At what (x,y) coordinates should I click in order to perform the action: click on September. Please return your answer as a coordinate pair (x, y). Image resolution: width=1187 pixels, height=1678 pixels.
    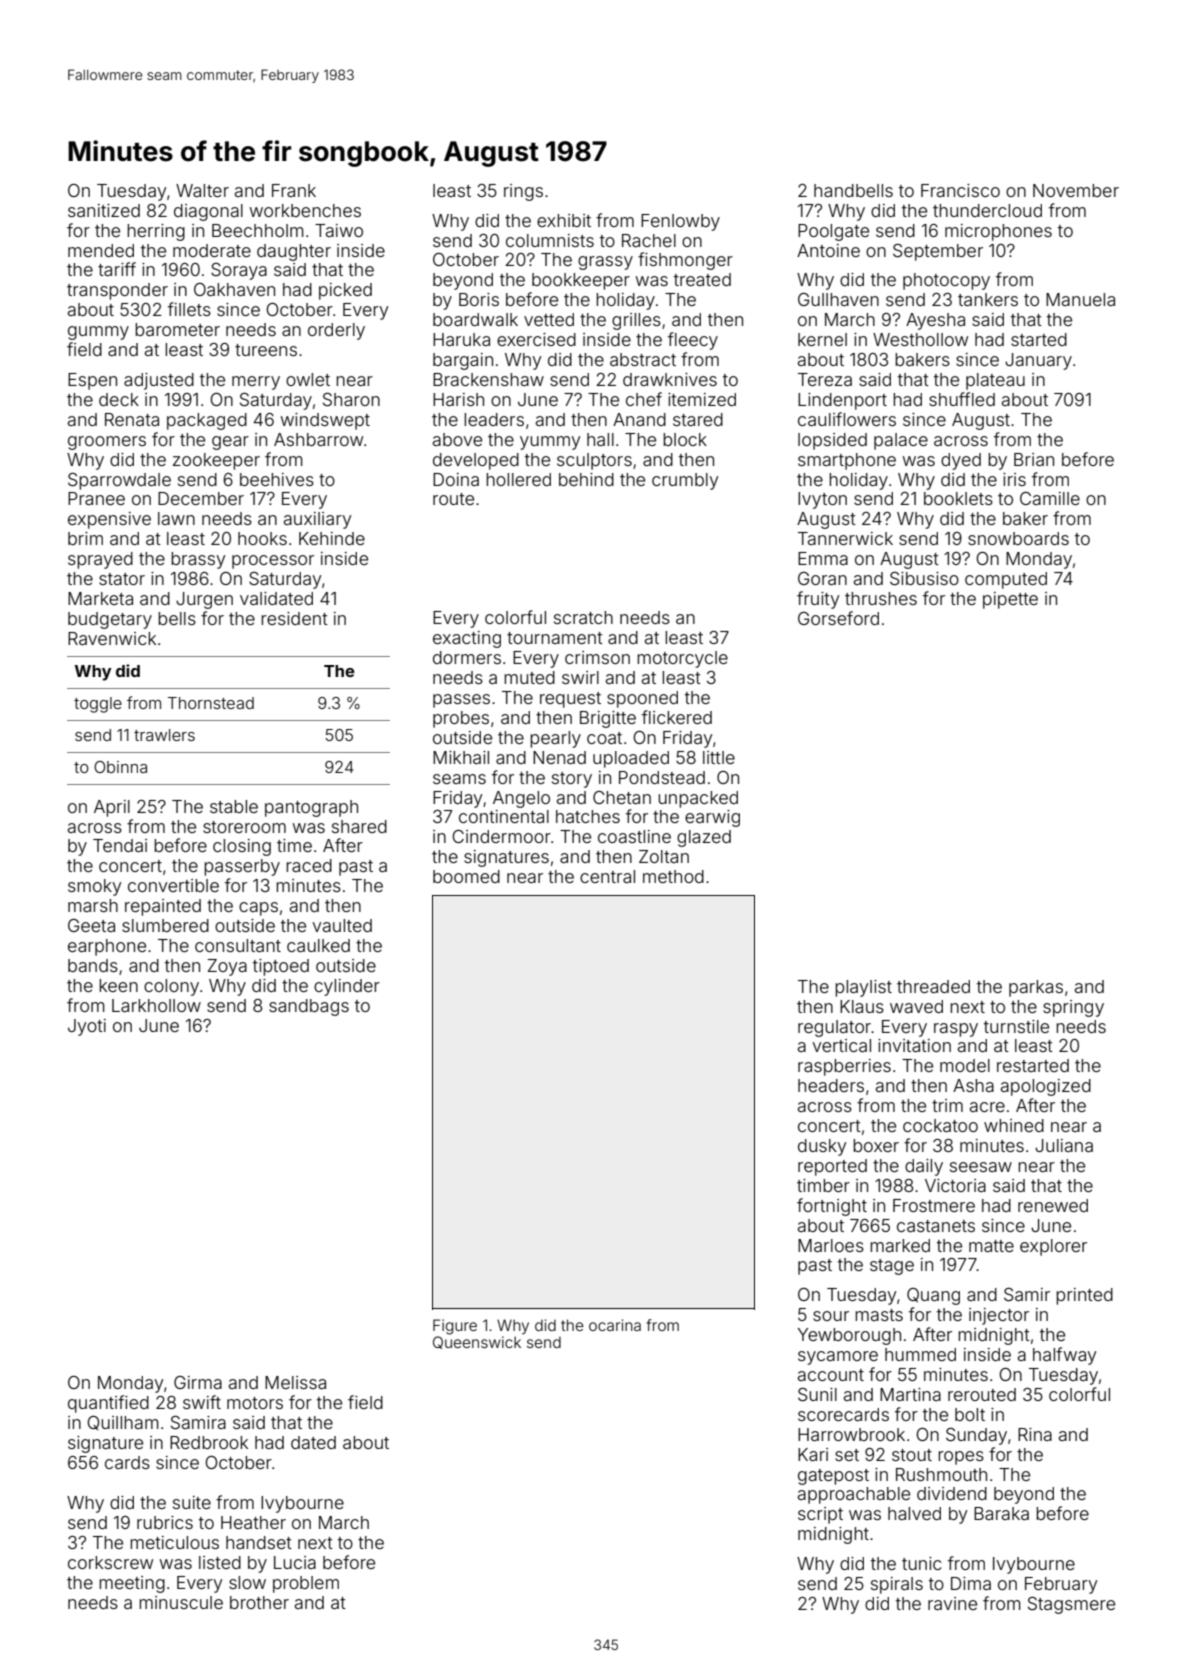
    Looking at the image, I should click on (938, 252).
